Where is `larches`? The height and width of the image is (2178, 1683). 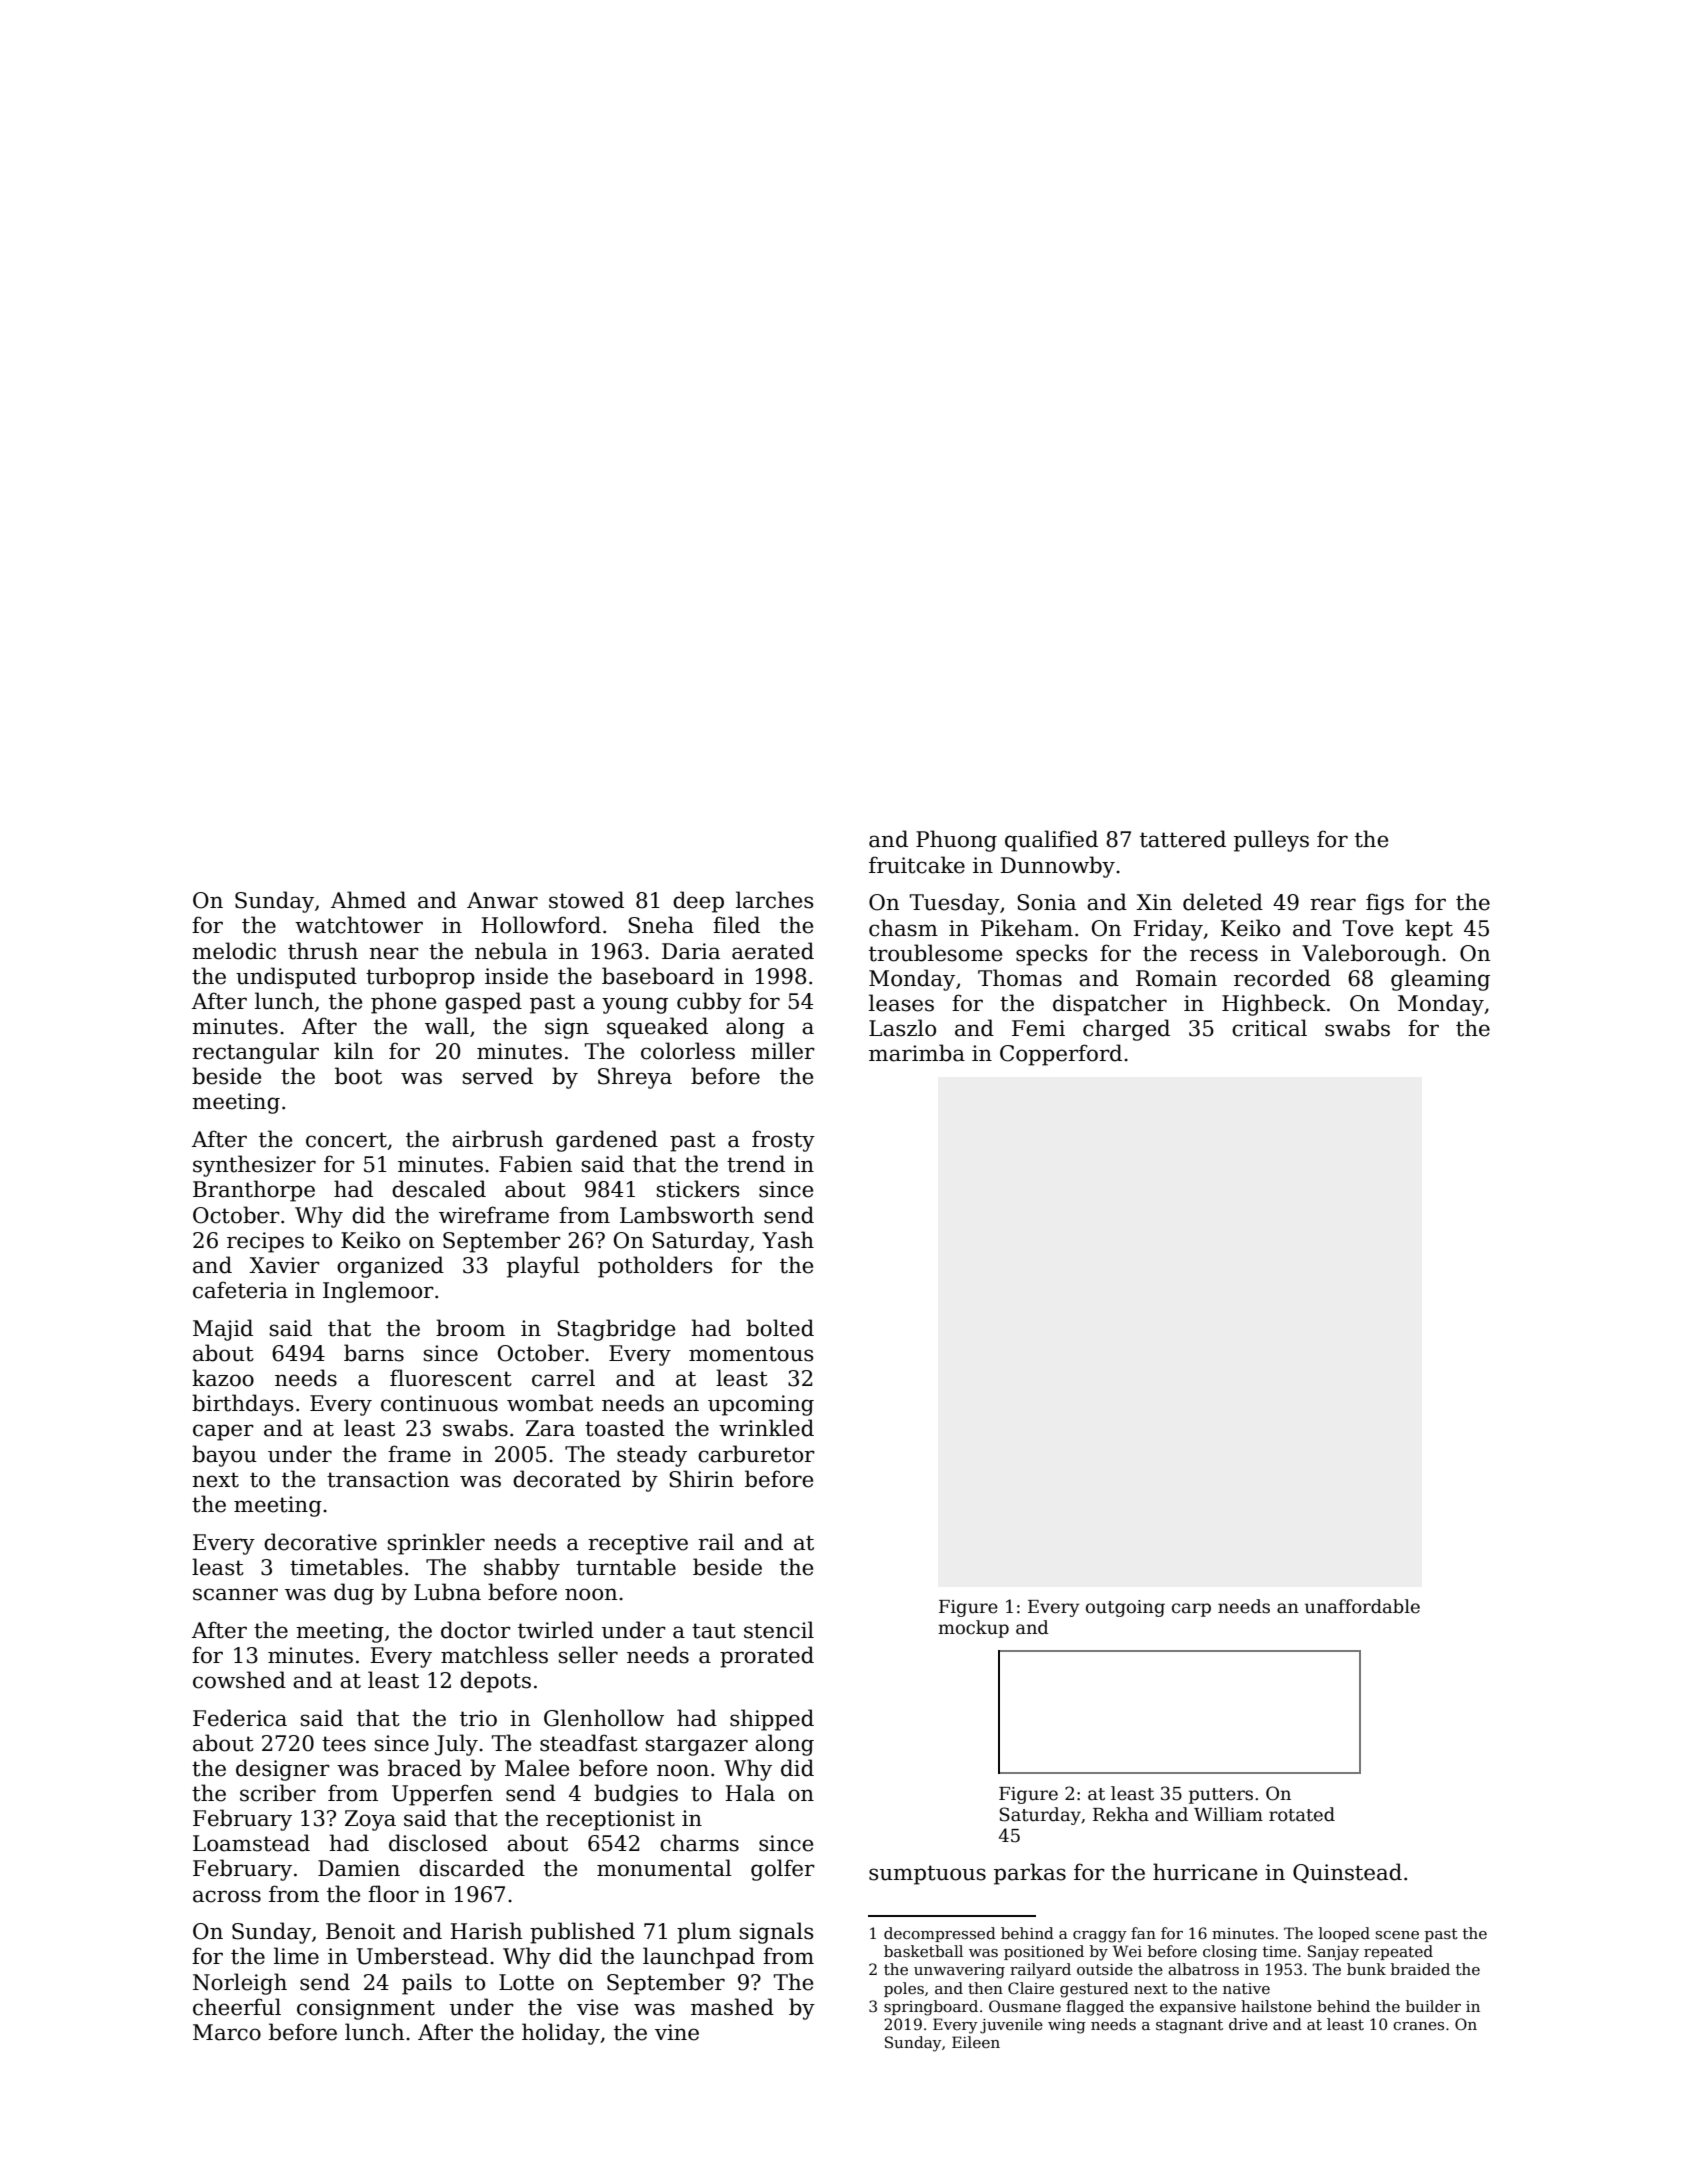
larches is located at coordinates (774, 900).
